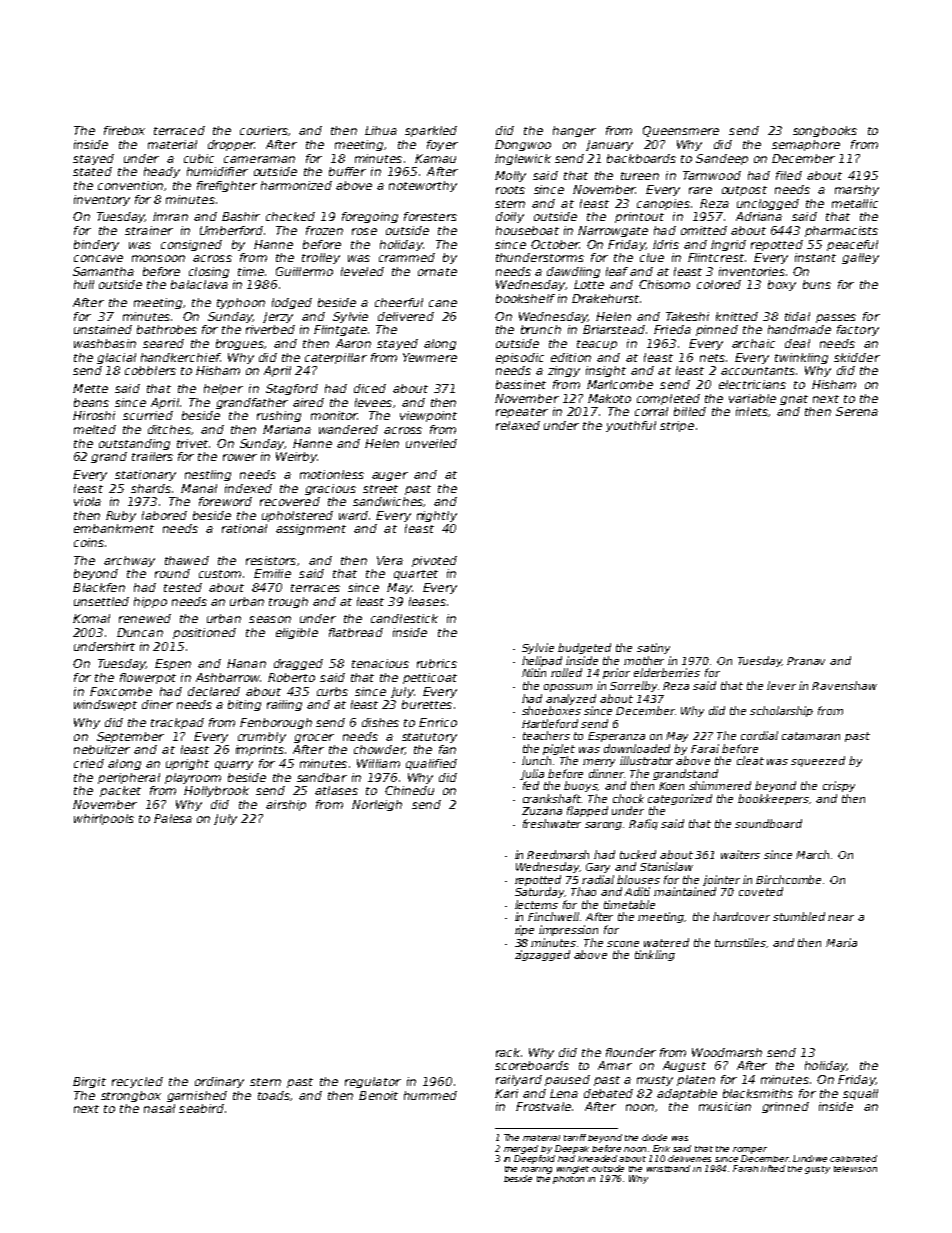 Image resolution: width=952 pixels, height=1233 pixels. I want to click on ordinary, so click(219, 1082).
